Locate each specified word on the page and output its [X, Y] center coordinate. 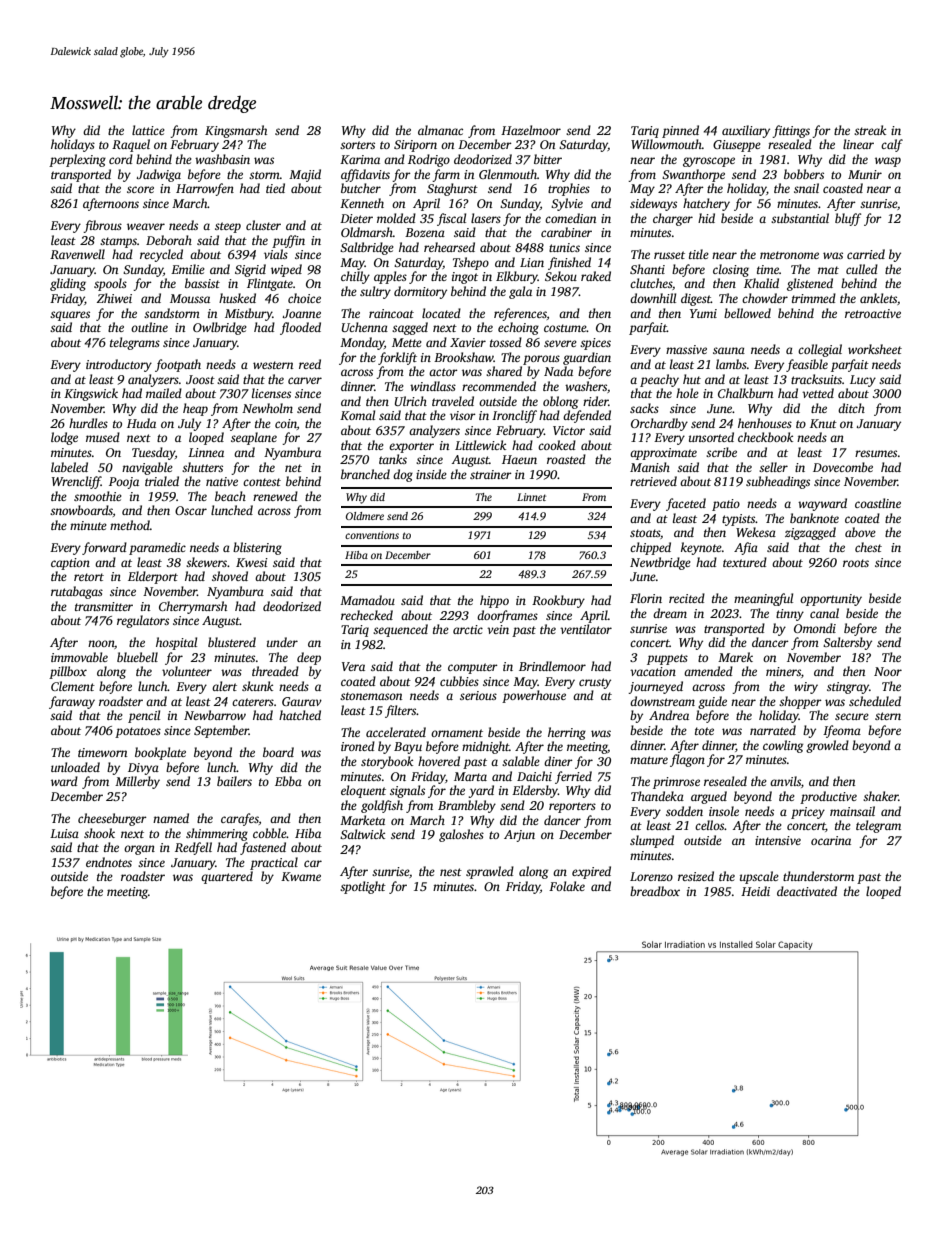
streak [870, 130]
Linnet [531, 497]
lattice [148, 130]
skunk [257, 686]
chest [868, 547]
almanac [440, 130]
